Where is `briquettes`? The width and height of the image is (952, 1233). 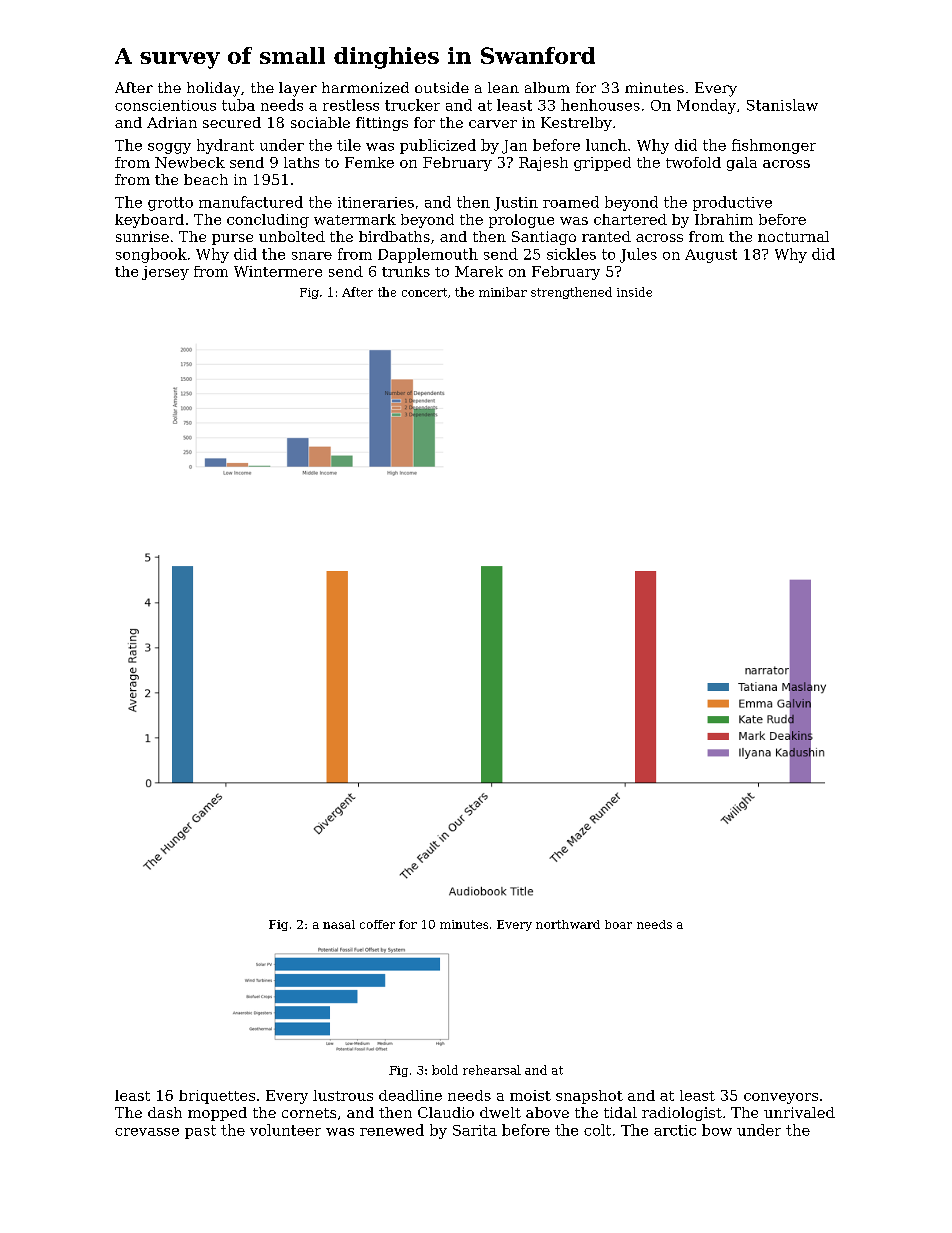 briquettes is located at coordinates (217, 1097).
